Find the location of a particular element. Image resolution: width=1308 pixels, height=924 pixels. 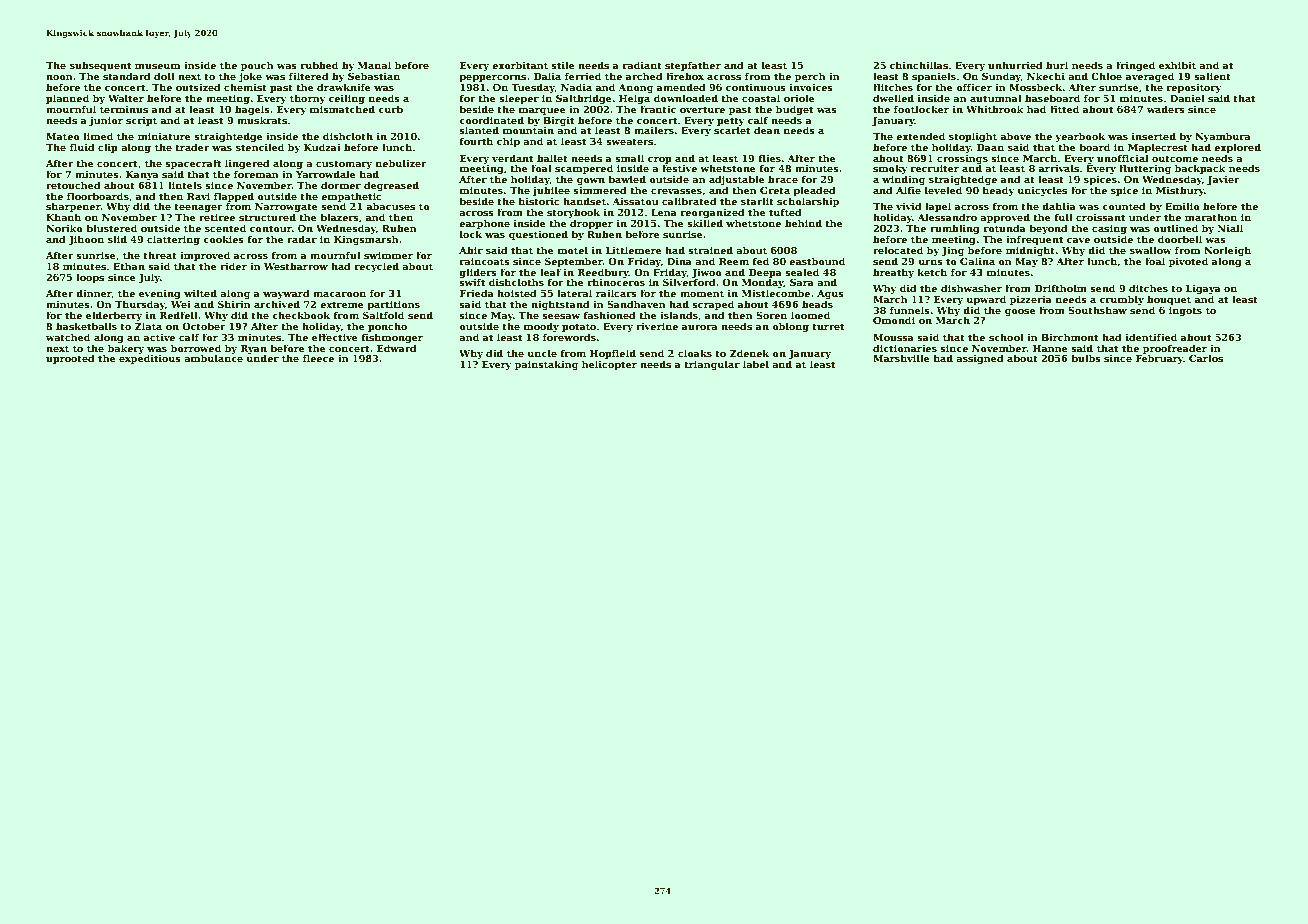

identified is located at coordinates (1151, 337).
